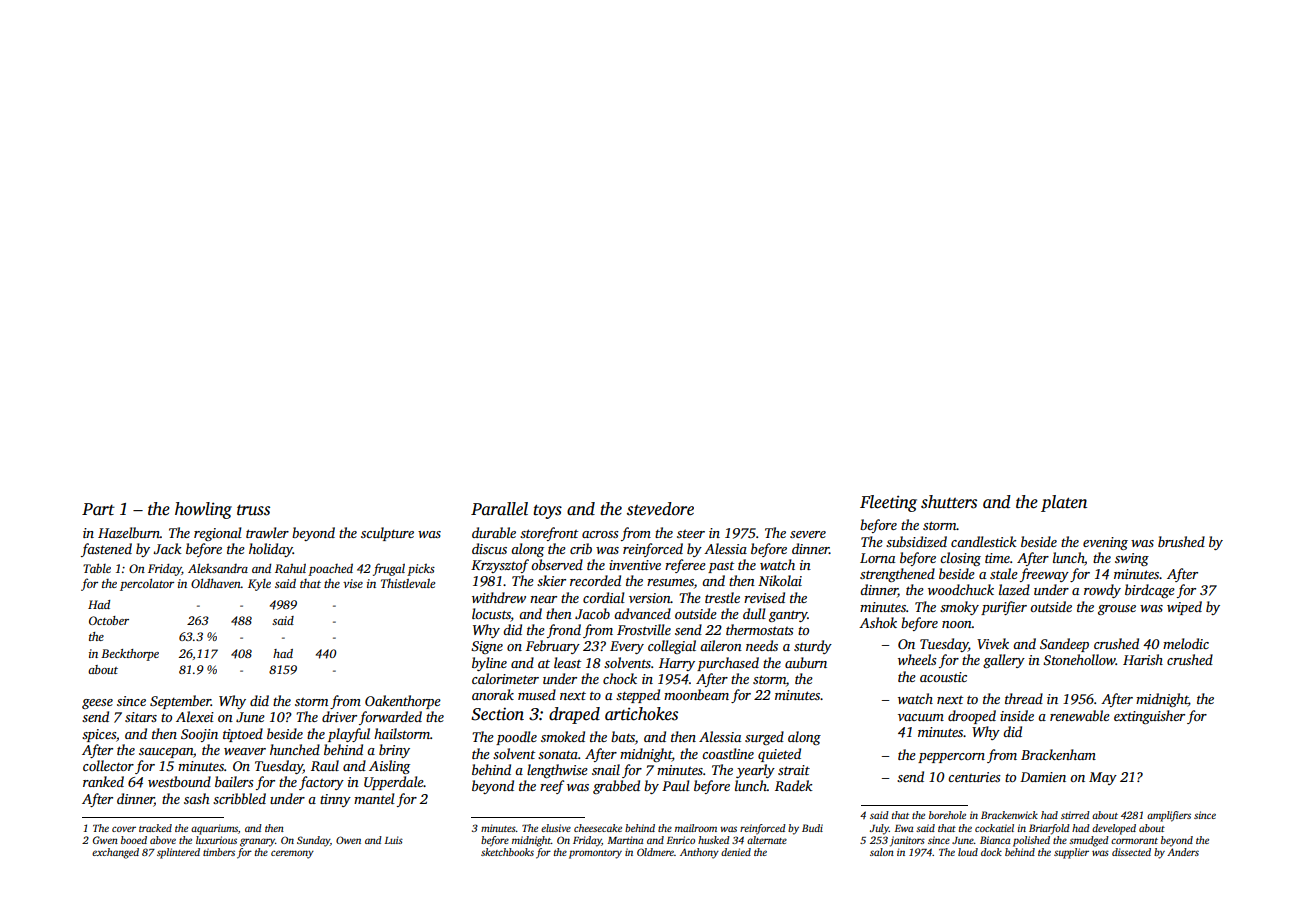  Describe the element at coordinates (216, 583) in the screenshot. I see `Oldhaven` at that location.
